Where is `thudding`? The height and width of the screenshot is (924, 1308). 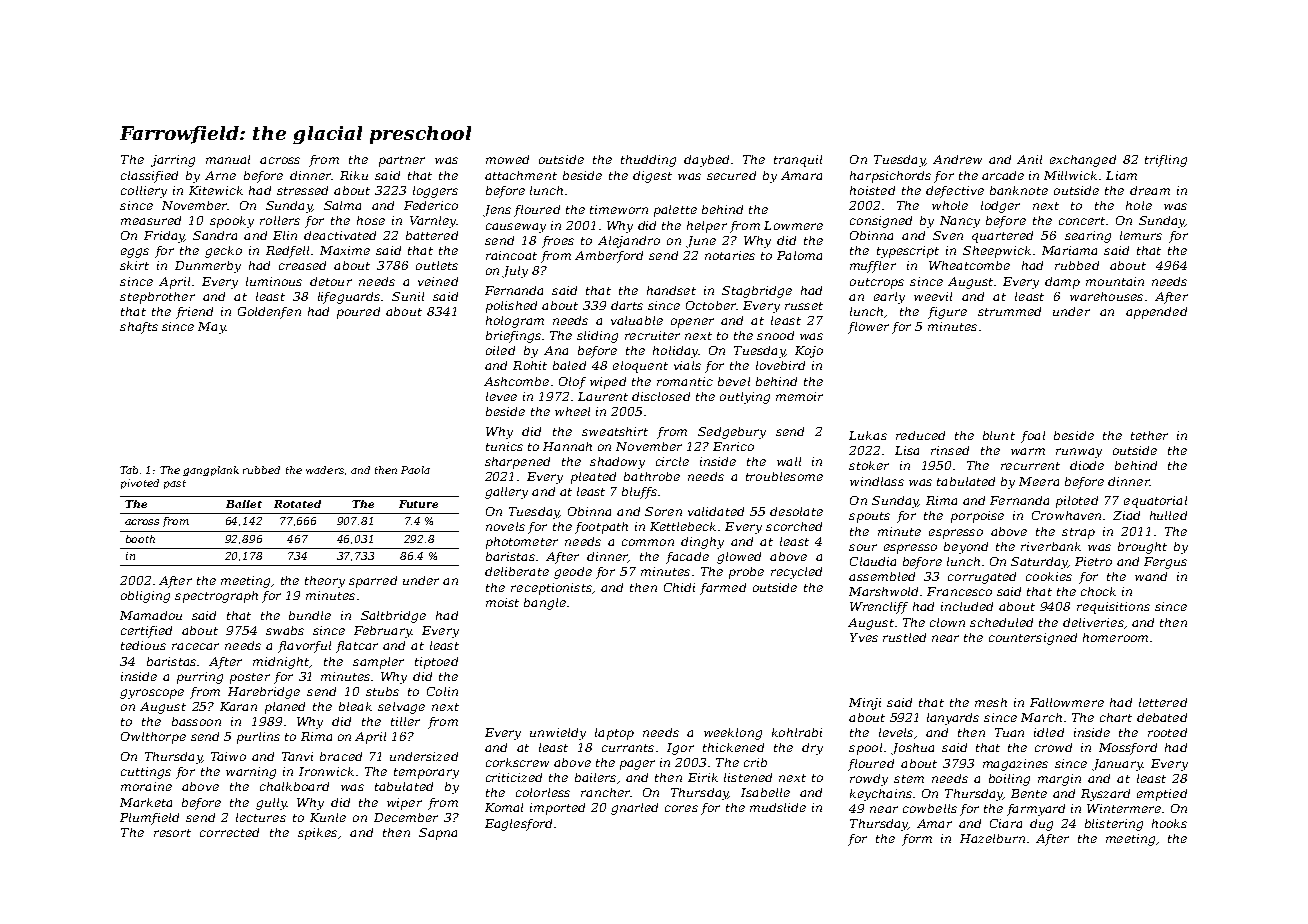
thudding is located at coordinates (648, 161).
